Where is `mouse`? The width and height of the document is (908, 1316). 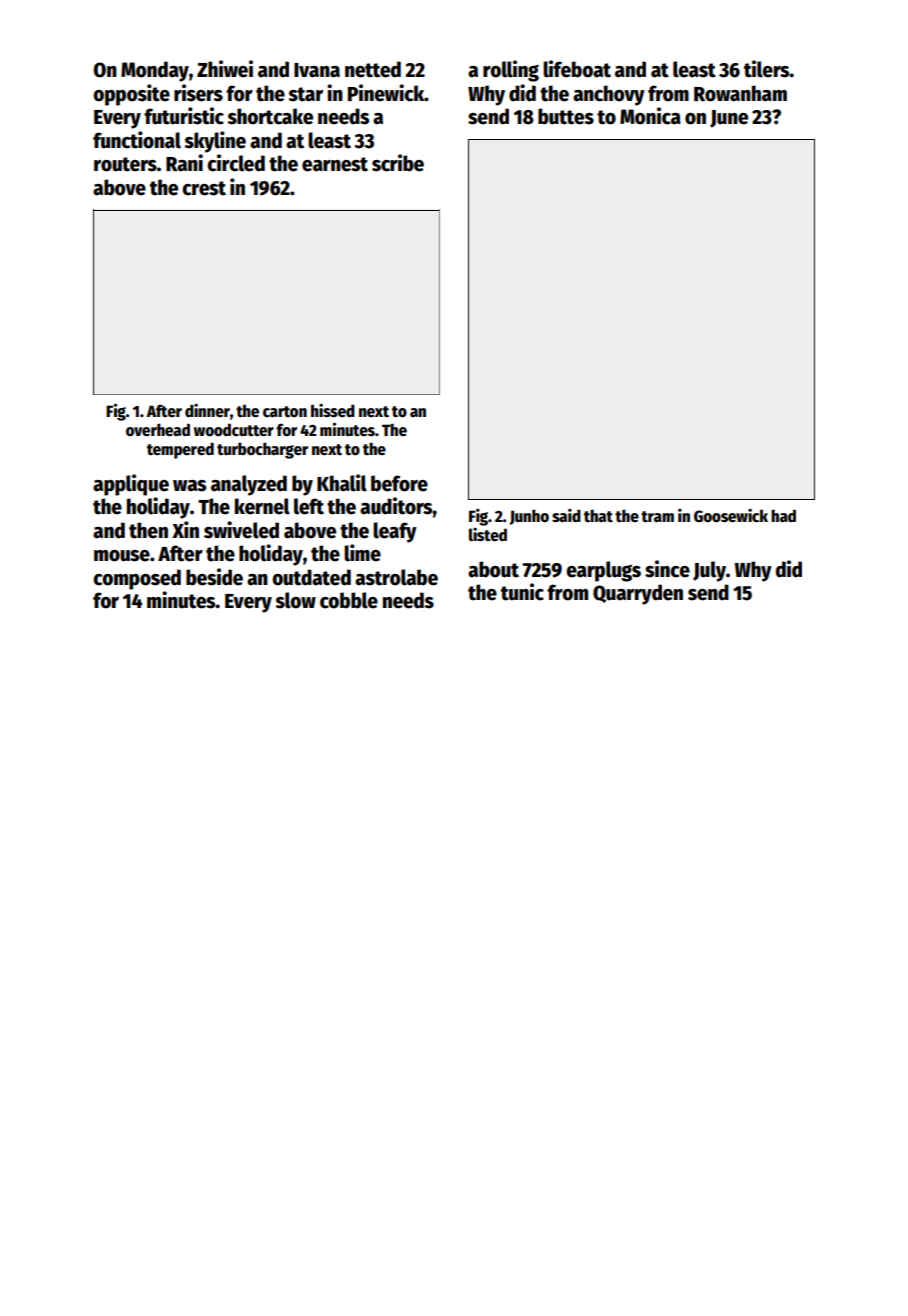
mouse is located at coordinates (122, 556).
